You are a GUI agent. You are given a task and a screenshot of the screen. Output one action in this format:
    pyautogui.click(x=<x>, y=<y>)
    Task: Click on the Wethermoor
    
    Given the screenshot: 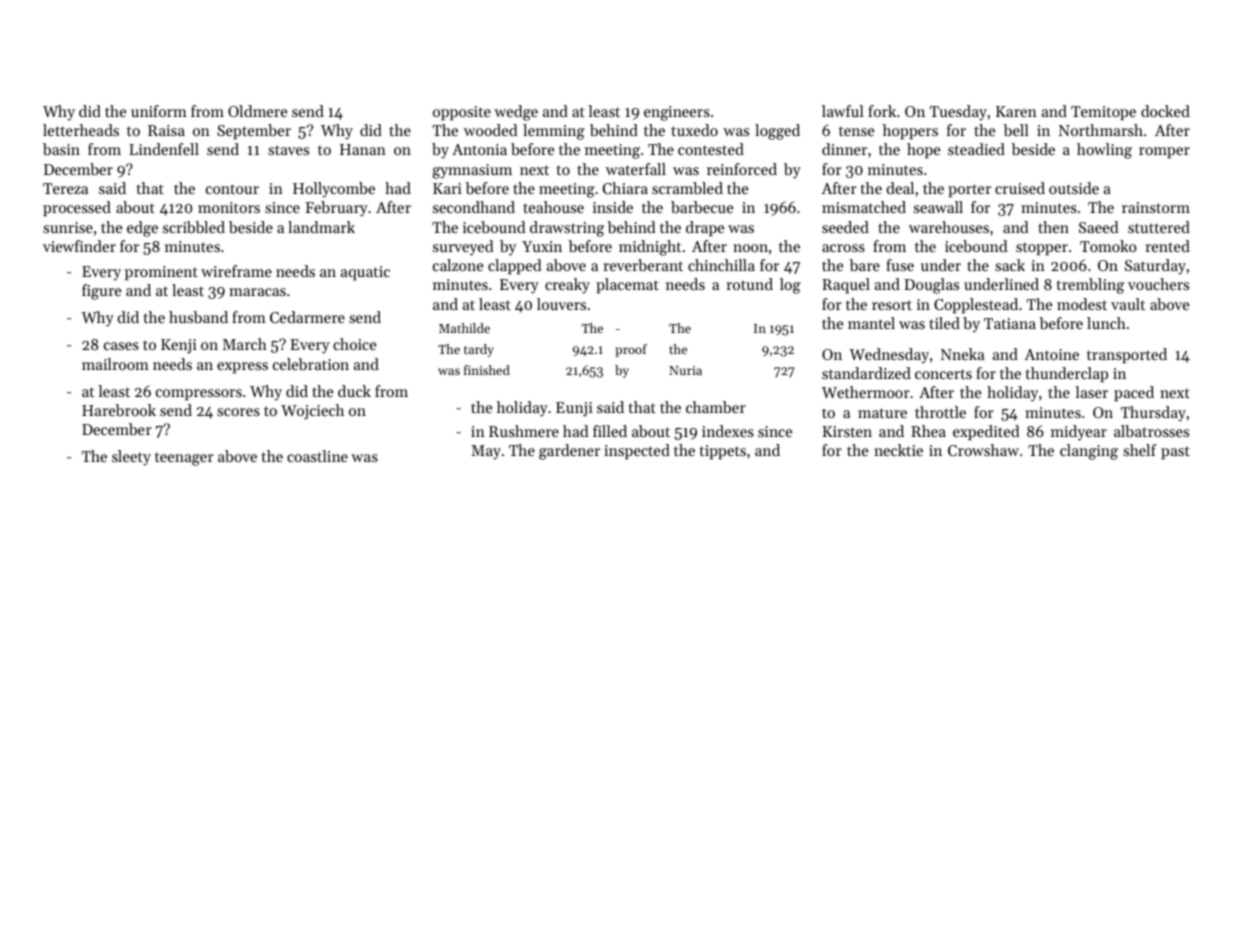 What is the action you would take?
    pyautogui.click(x=866, y=392)
